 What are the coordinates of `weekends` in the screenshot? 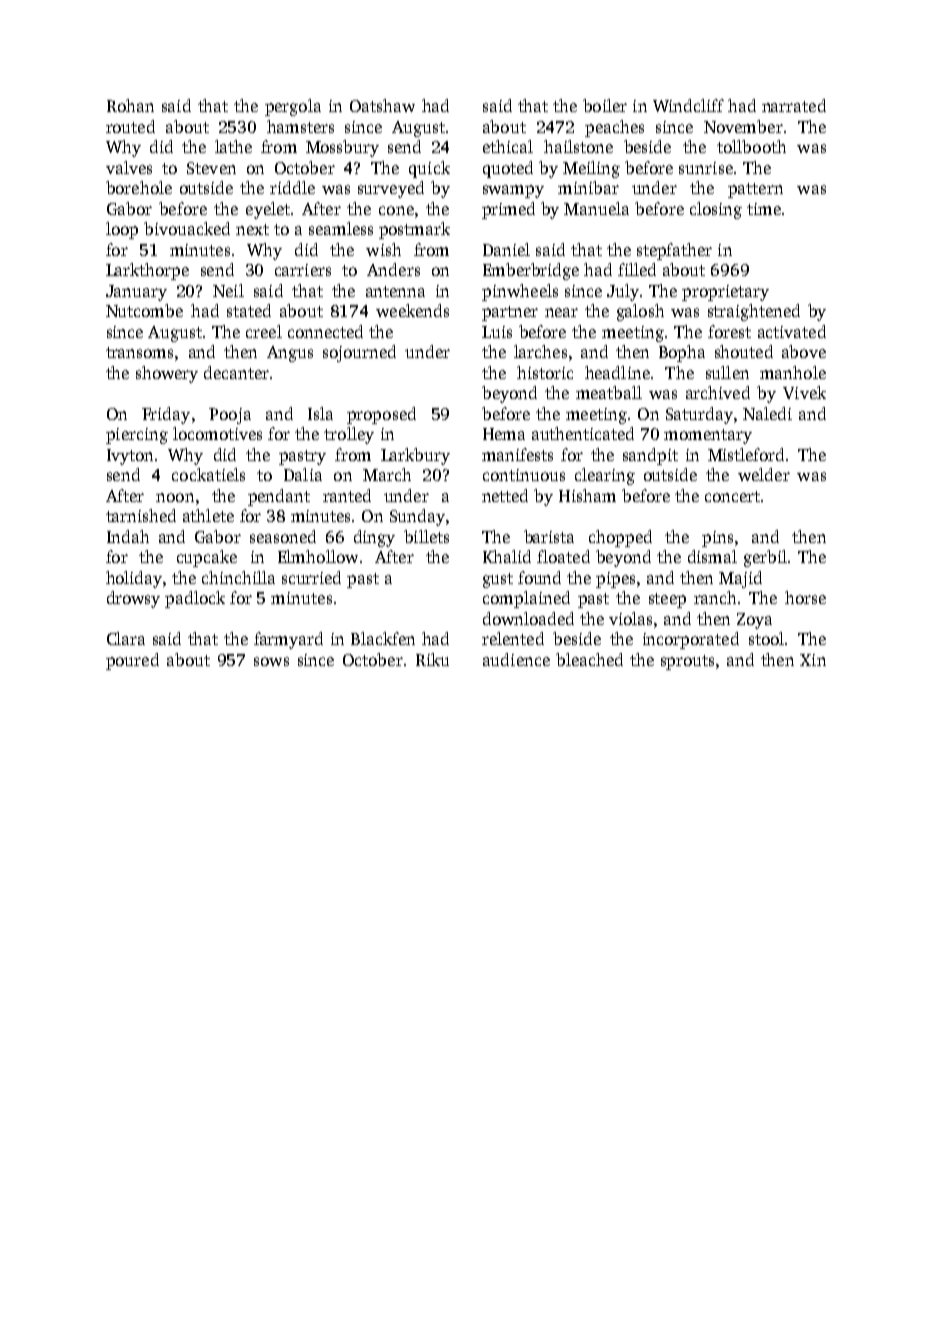 It's located at (412, 310).
